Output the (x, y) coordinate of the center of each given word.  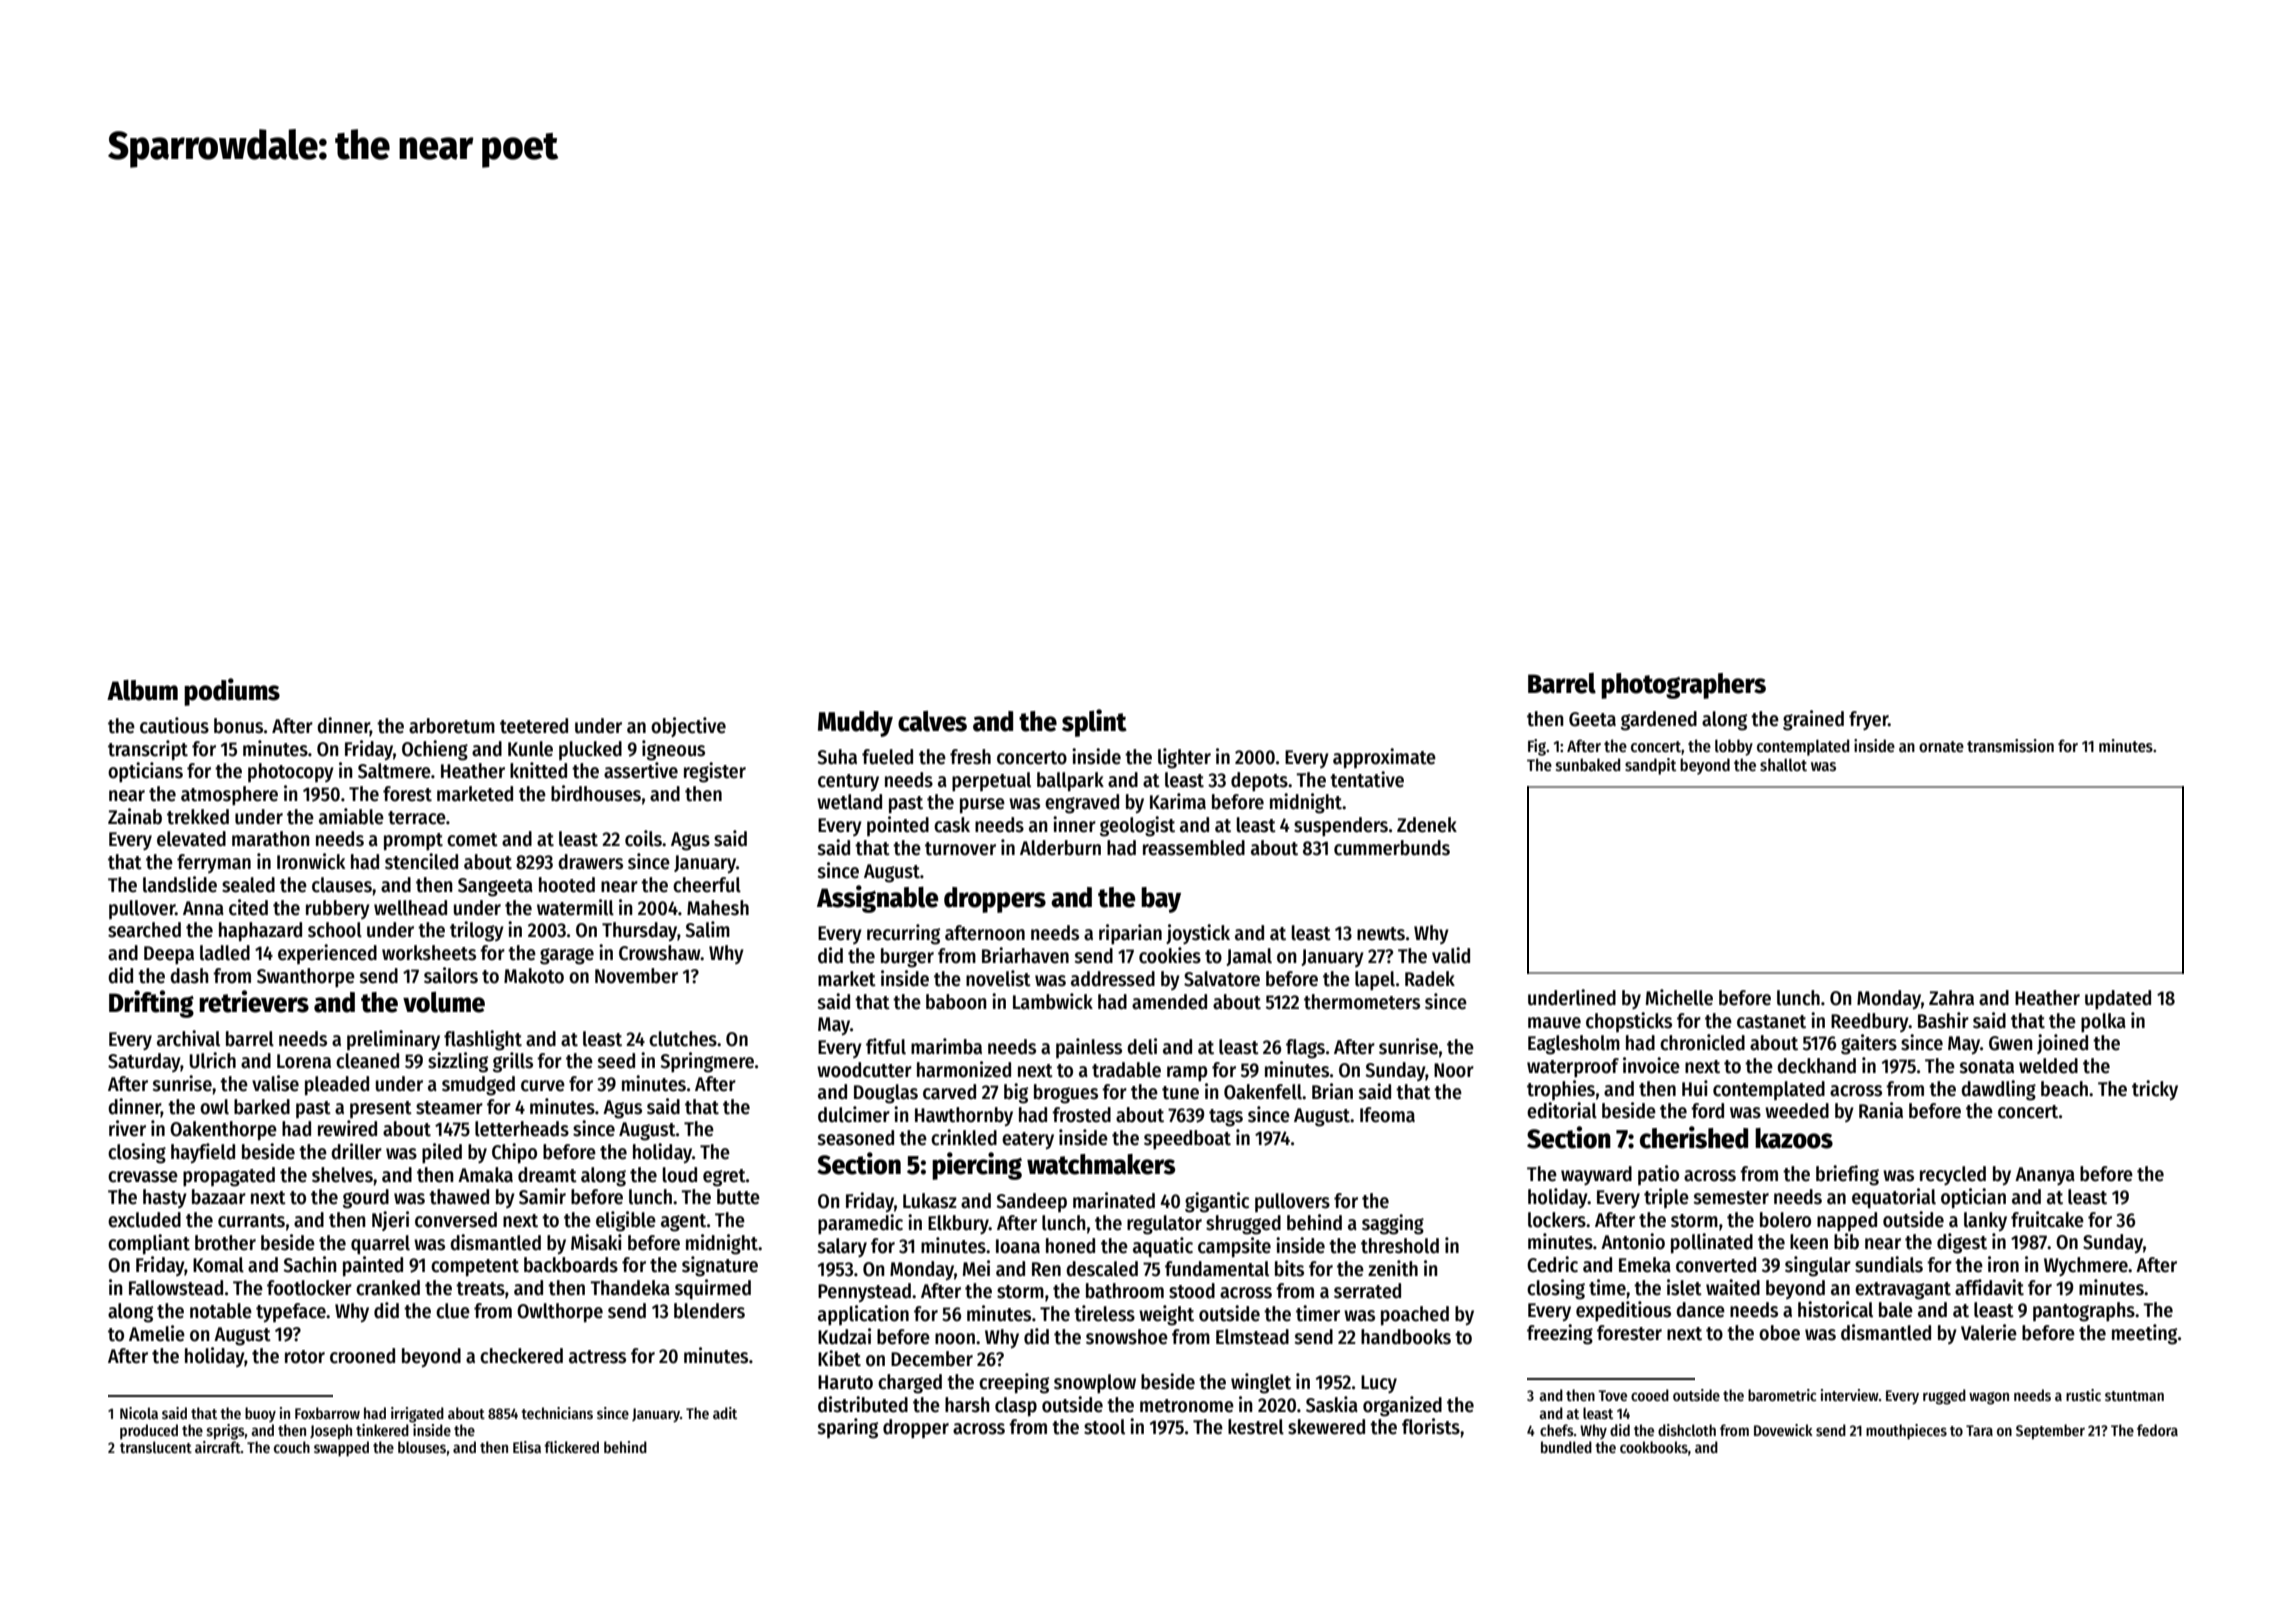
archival (188, 1038)
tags (1226, 1118)
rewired (347, 1128)
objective (688, 727)
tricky (2155, 1090)
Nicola (139, 1413)
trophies (1561, 1090)
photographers (1683, 686)
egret (724, 1178)
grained (1813, 720)
